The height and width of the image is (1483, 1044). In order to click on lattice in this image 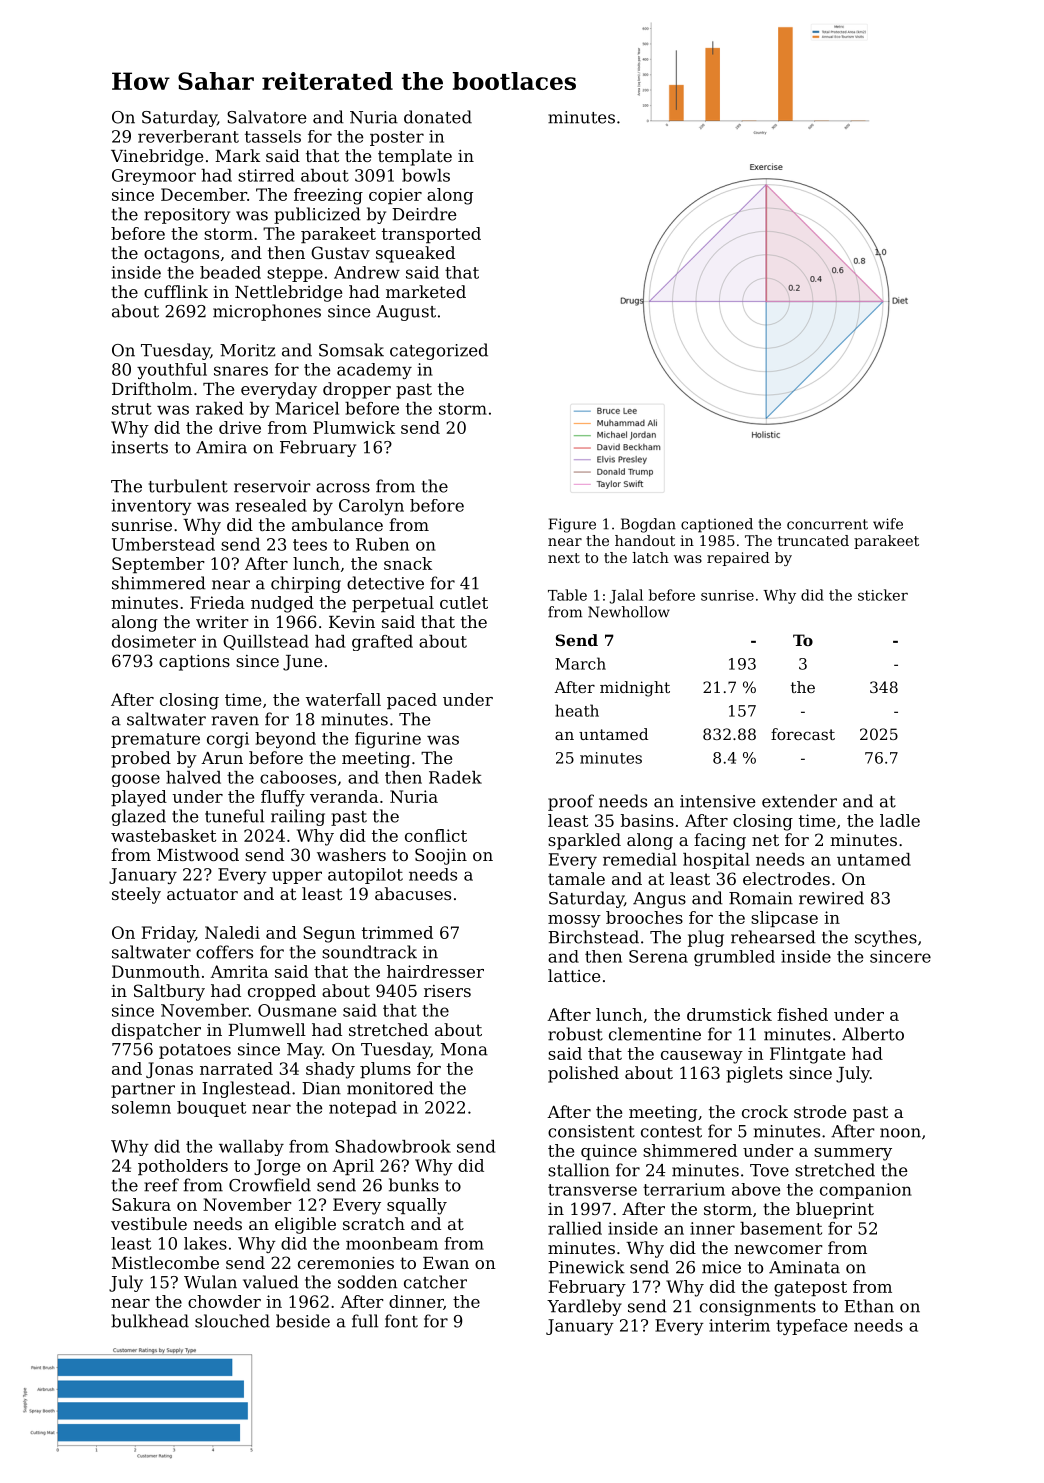, I will do `click(574, 975)`.
